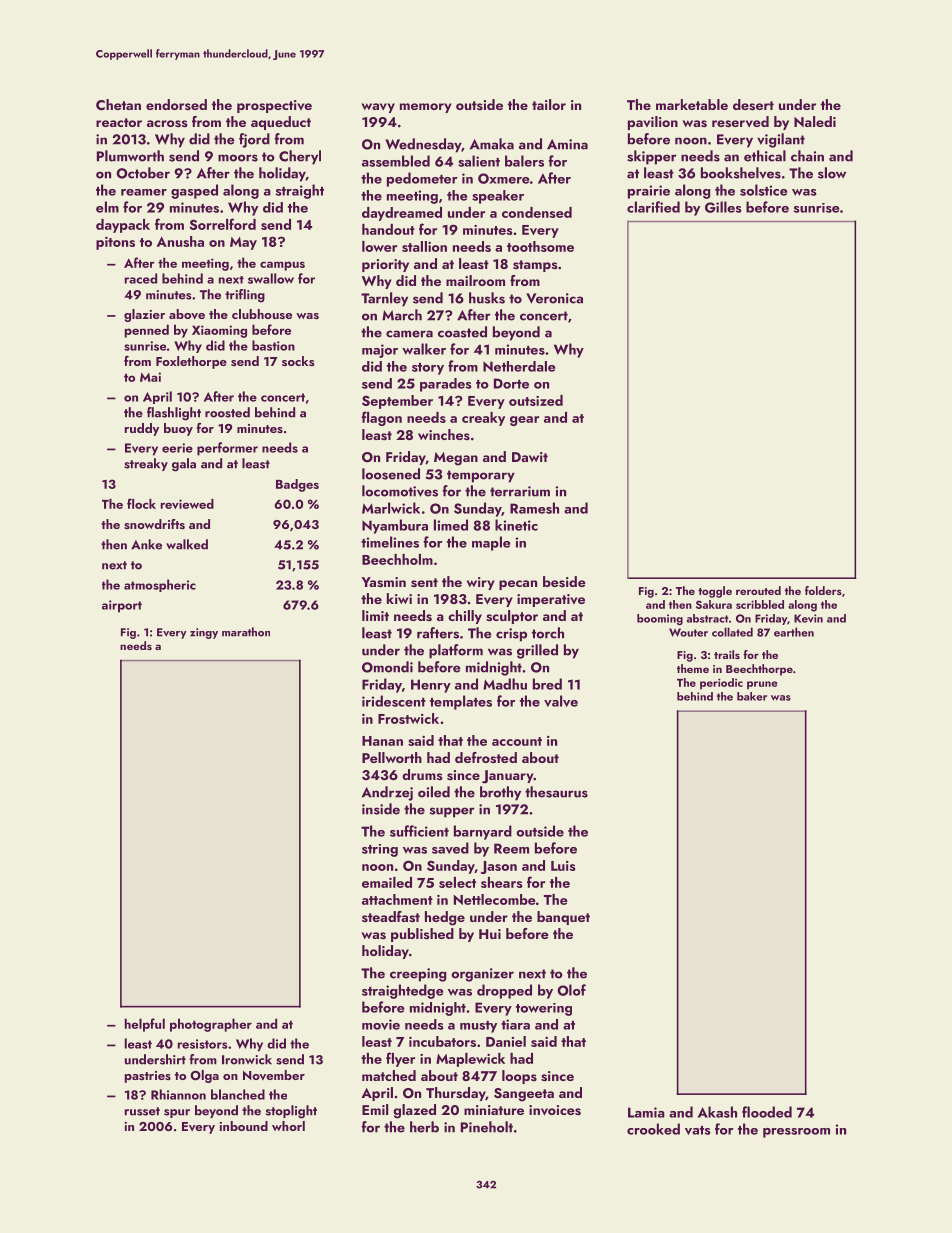 The image size is (952, 1233). What do you see at coordinates (219, 331) in the page?
I see `Xiaoming` at bounding box center [219, 331].
